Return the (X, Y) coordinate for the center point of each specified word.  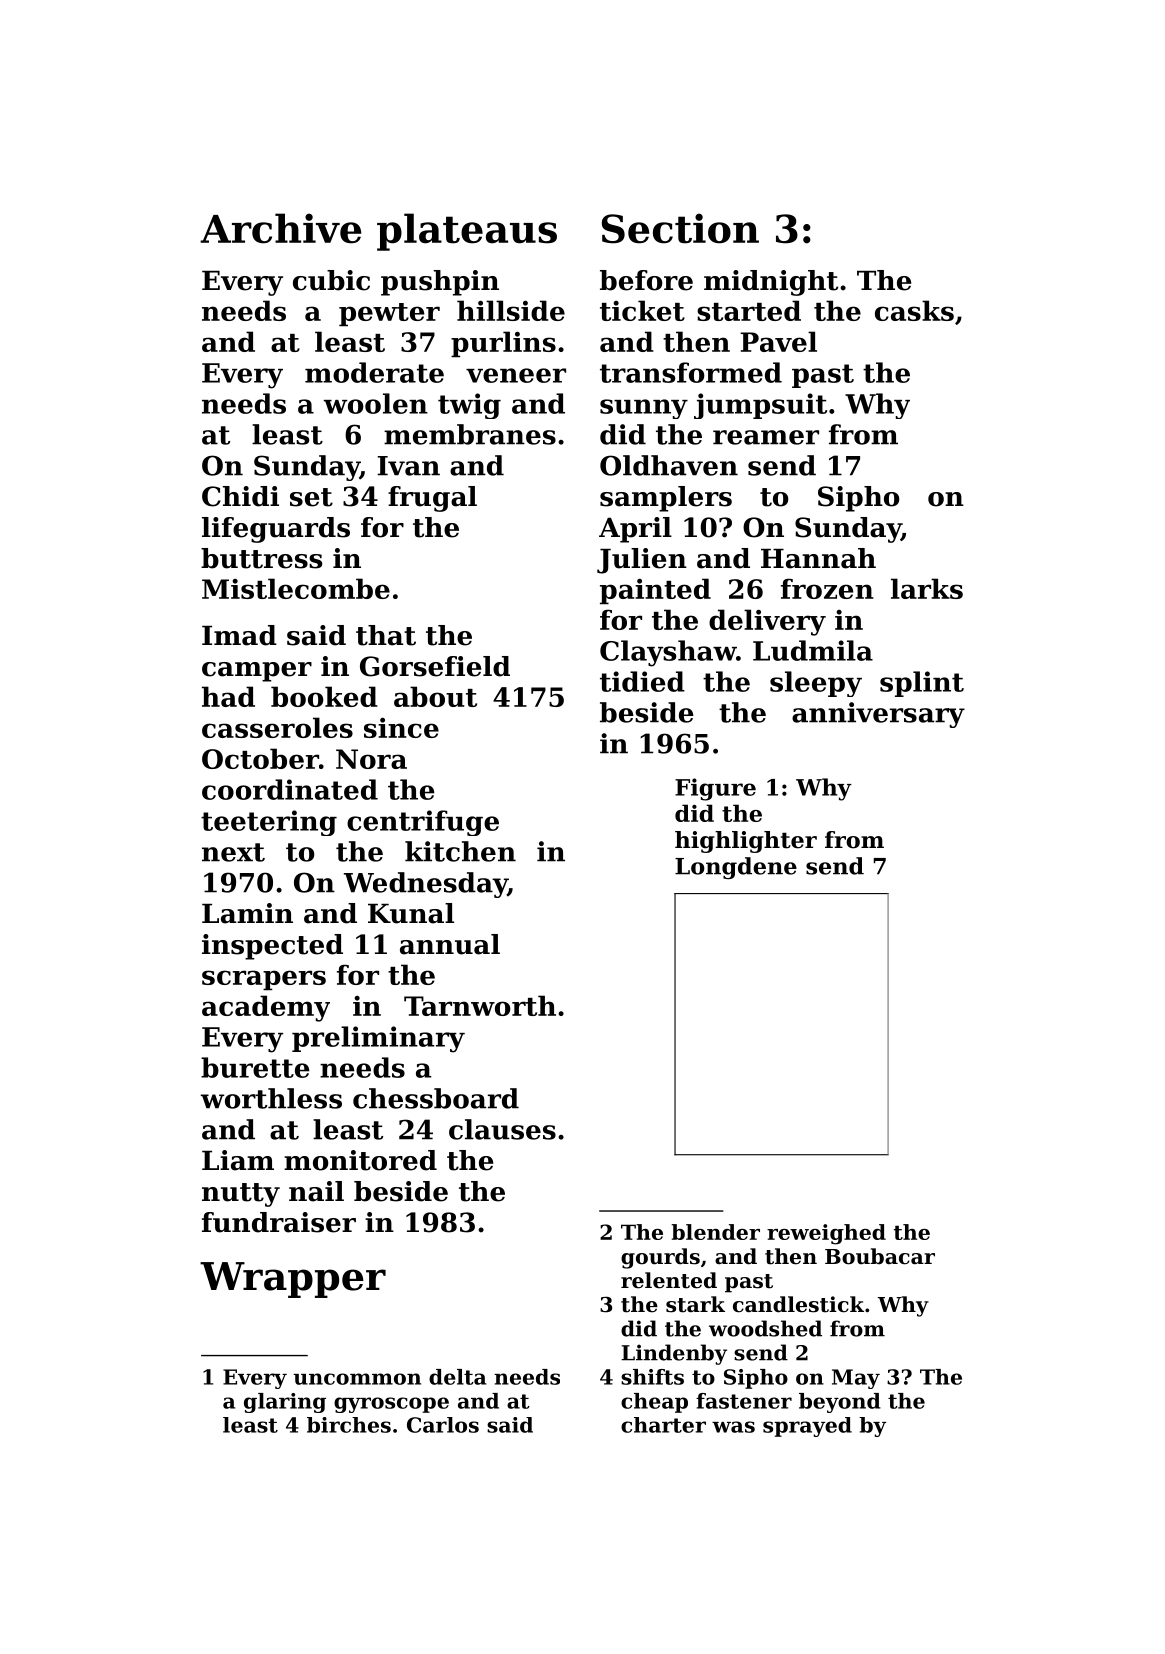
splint (922, 684)
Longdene (736, 868)
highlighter (746, 842)
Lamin (247, 913)
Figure (715, 789)
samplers (666, 499)
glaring (285, 1403)
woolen (376, 403)
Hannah (818, 558)
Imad (239, 635)
